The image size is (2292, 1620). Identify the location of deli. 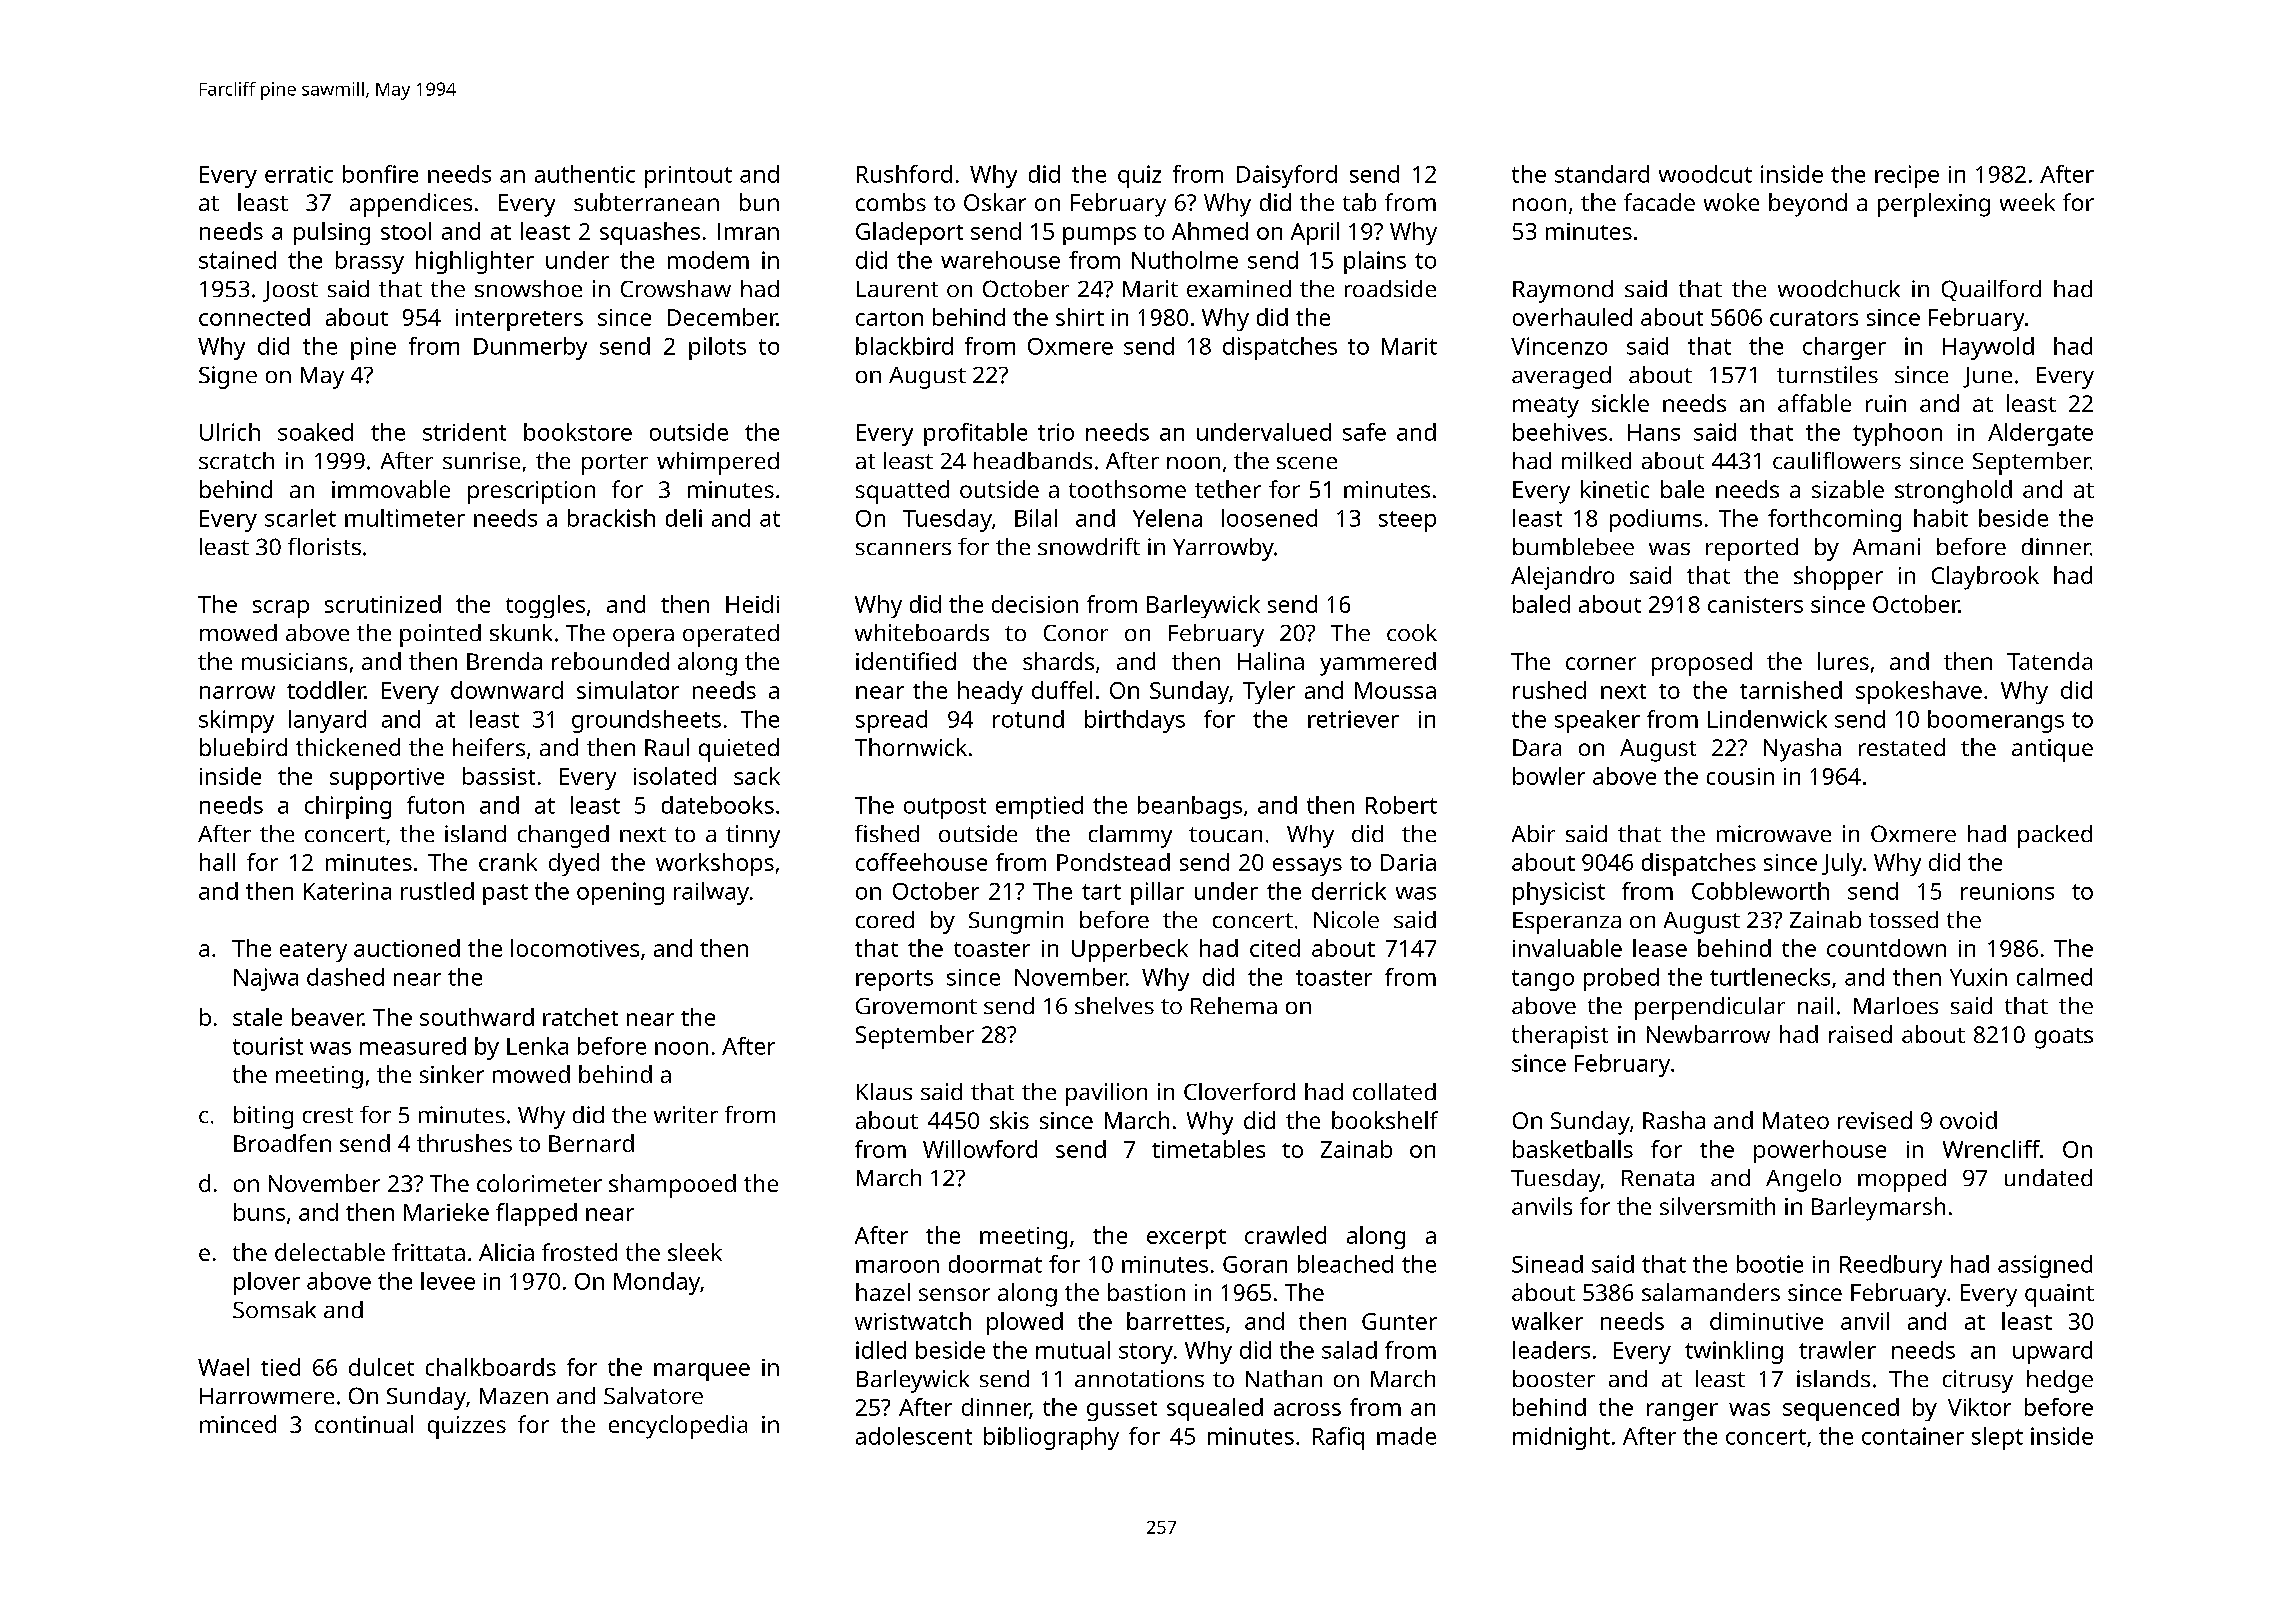
(684, 518).
